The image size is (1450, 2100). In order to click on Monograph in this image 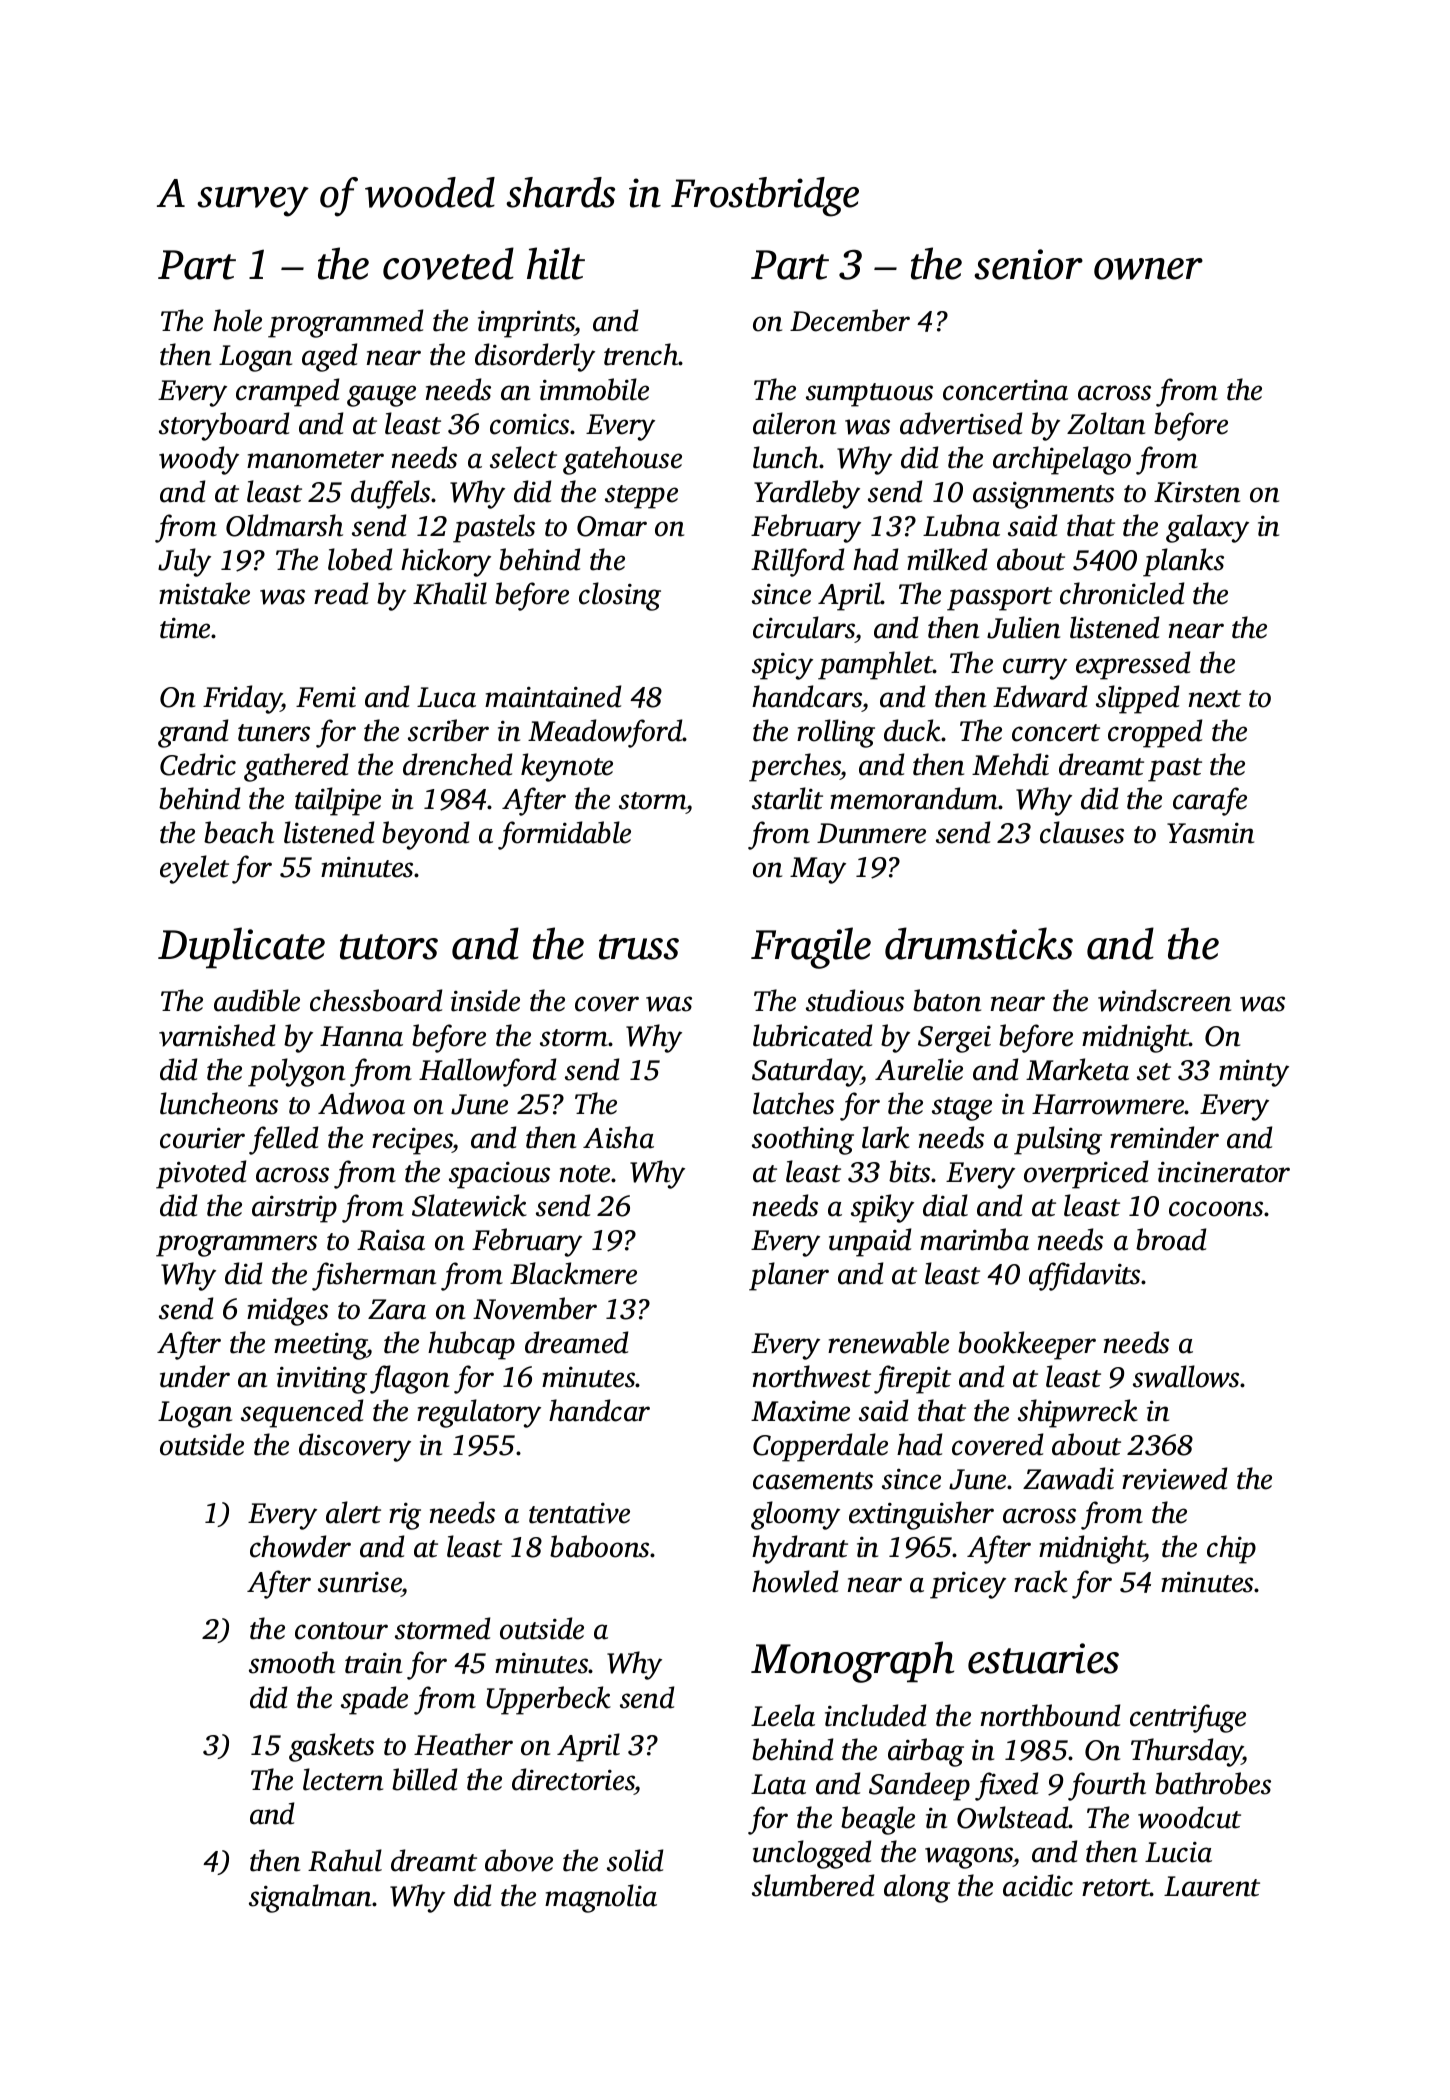, I will do `click(852, 1662)`.
